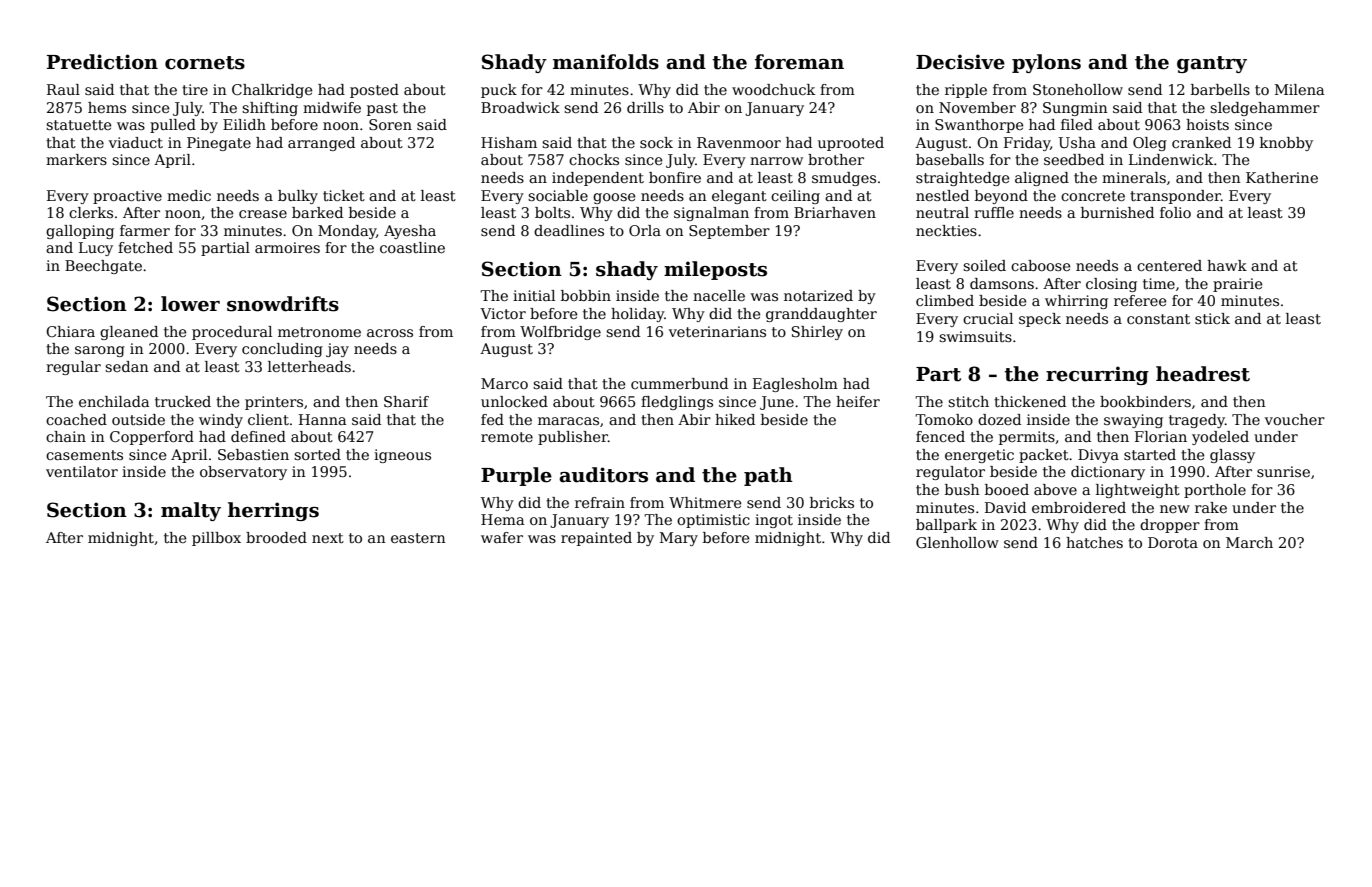 This screenshot has width=1372, height=887. Describe the element at coordinates (344, 195) in the screenshot. I see `ticket` at that location.
